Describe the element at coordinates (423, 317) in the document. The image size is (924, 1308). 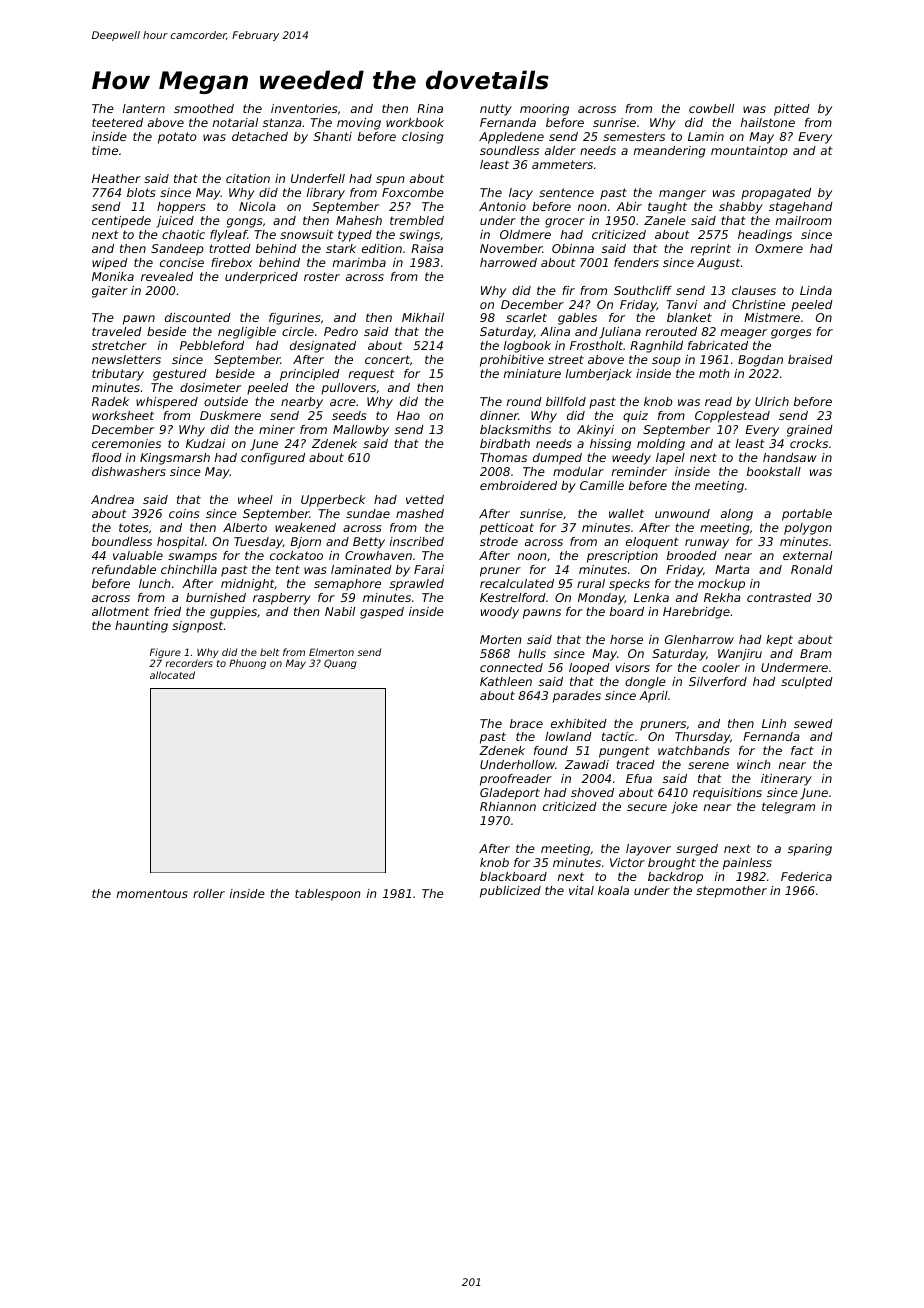
I see `Mikhail` at that location.
